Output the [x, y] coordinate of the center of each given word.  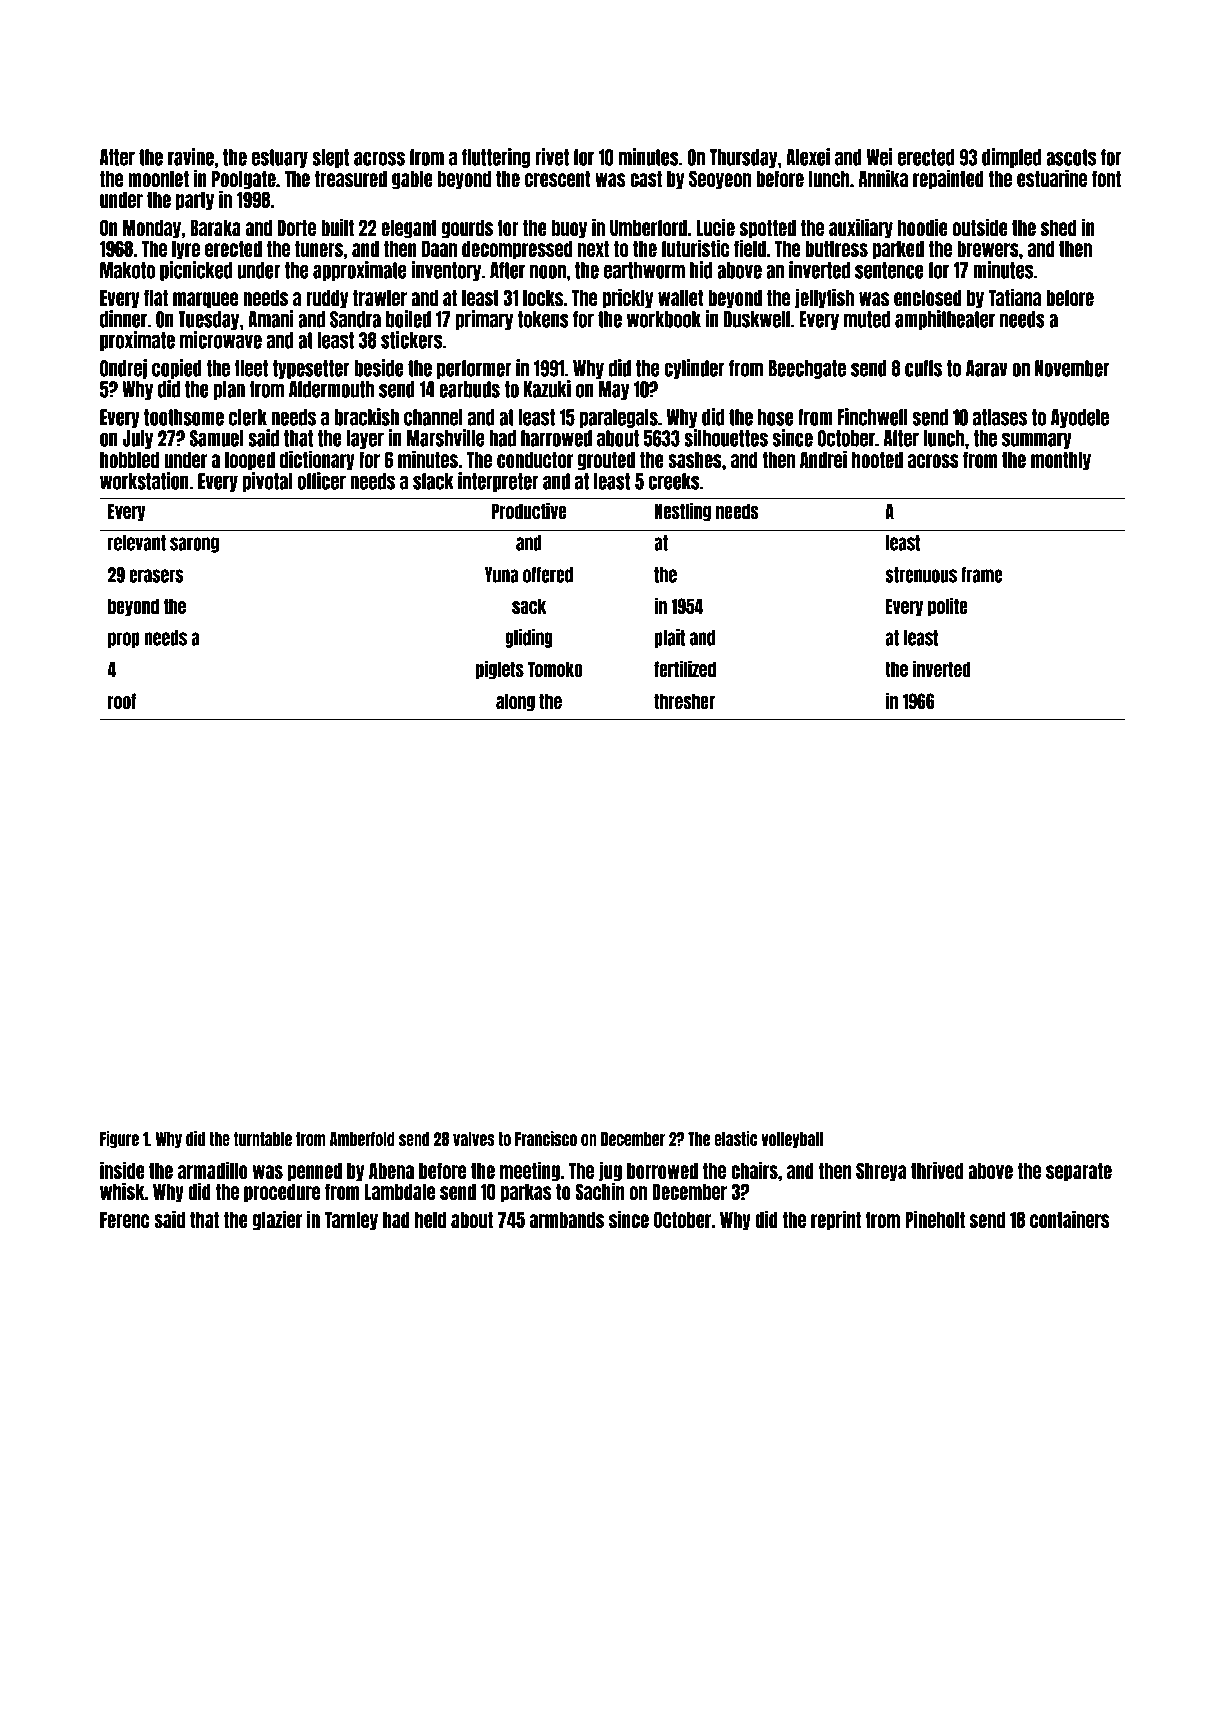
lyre [186, 250]
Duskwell [757, 319]
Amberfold [362, 1139]
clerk [248, 417]
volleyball [792, 1140]
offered [548, 575]
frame [982, 575]
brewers [988, 249]
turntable [263, 1139]
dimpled [1011, 158]
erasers [156, 576]
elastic [736, 1138]
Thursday [743, 158]
